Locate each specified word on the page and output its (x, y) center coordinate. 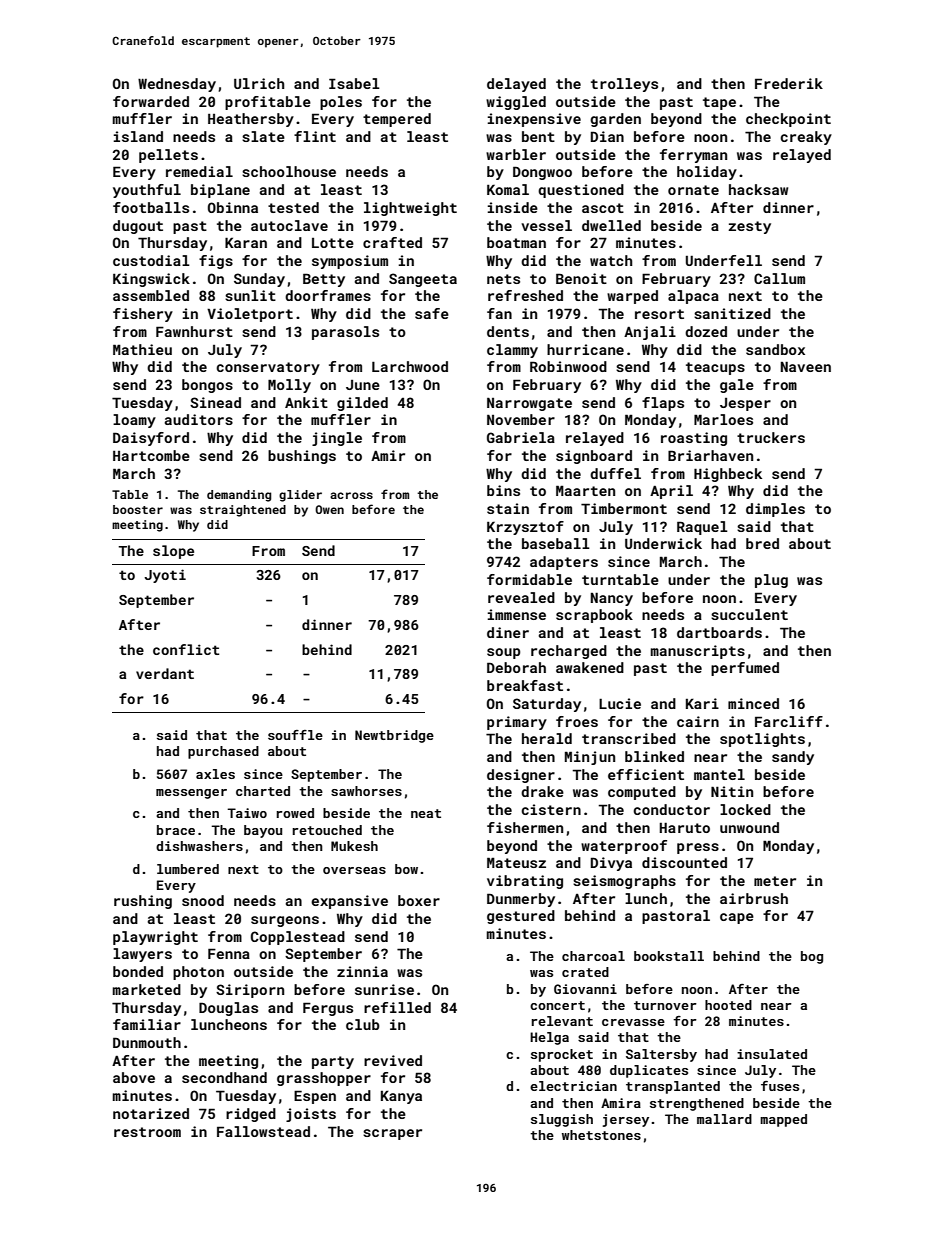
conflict (186, 649)
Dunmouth (147, 1042)
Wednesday (177, 85)
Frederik (789, 83)
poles (341, 103)
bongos (207, 386)
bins (503, 490)
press (698, 848)
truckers (771, 437)
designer (521, 776)
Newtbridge (394, 736)
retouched (327, 830)
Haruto (685, 827)
